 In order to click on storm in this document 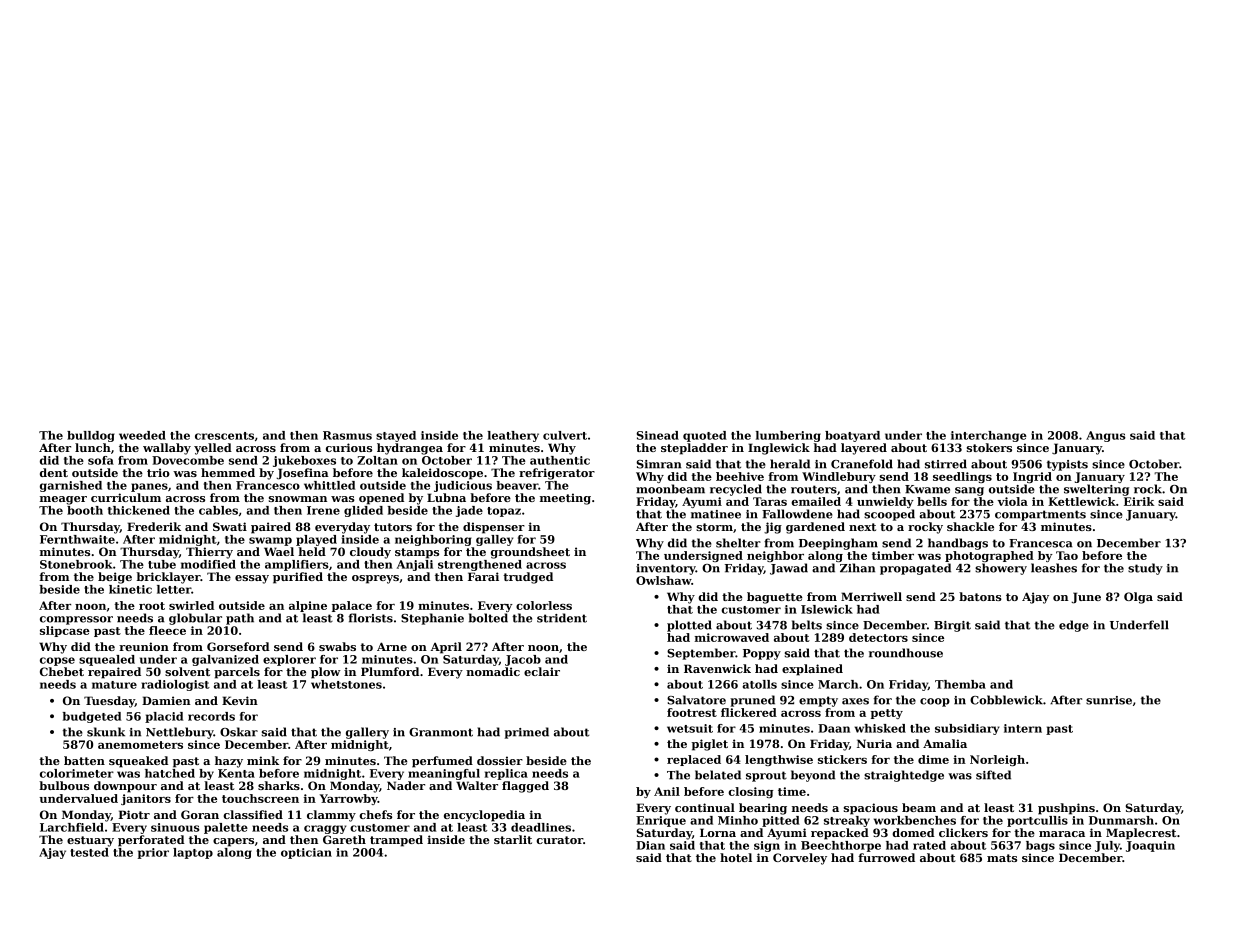, I will do `click(714, 527)`.
